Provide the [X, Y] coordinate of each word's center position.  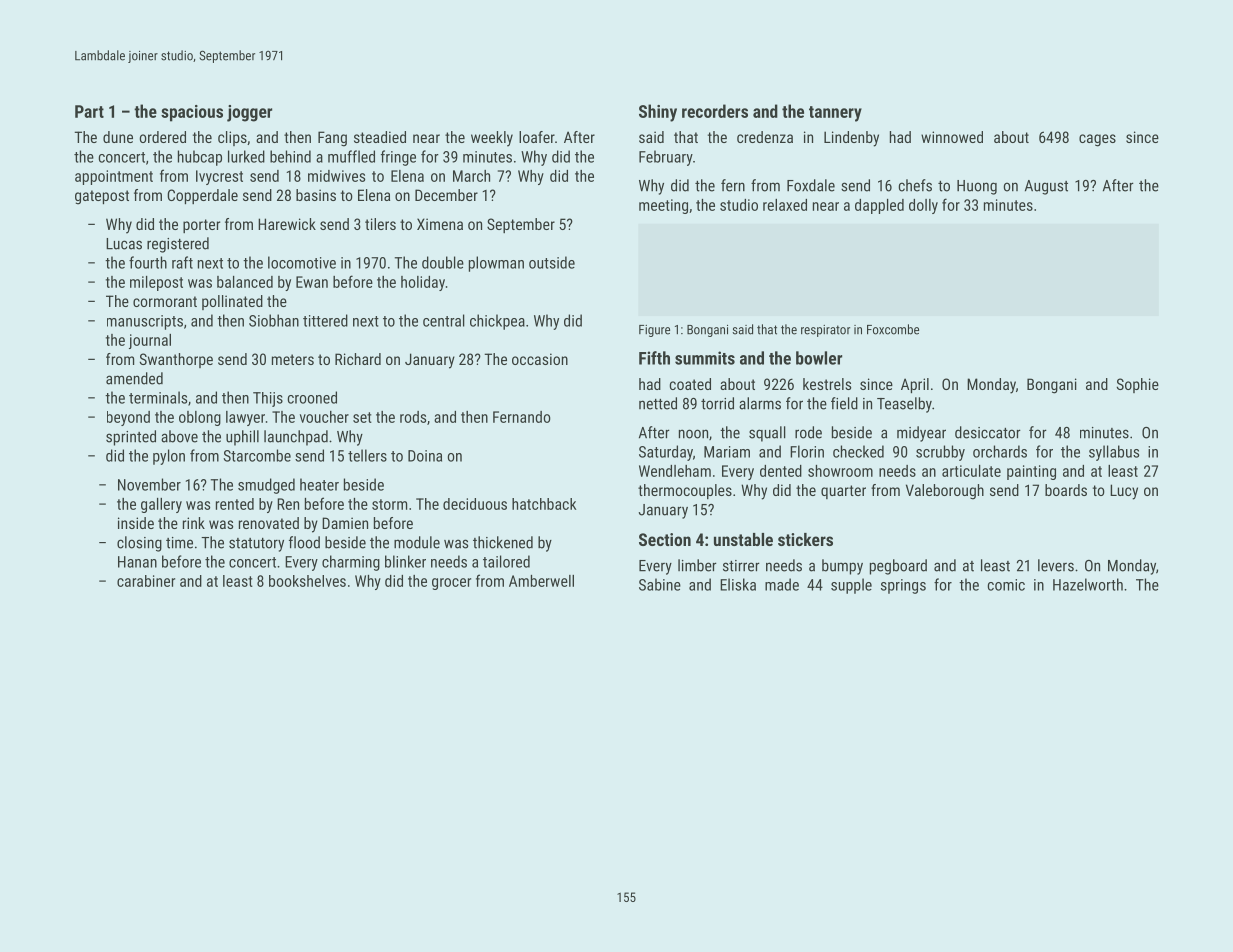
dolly [923, 206]
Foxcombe [893, 329]
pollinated [232, 302]
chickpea [497, 322]
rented [235, 504]
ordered [163, 137]
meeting [663, 206]
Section [665, 539]
